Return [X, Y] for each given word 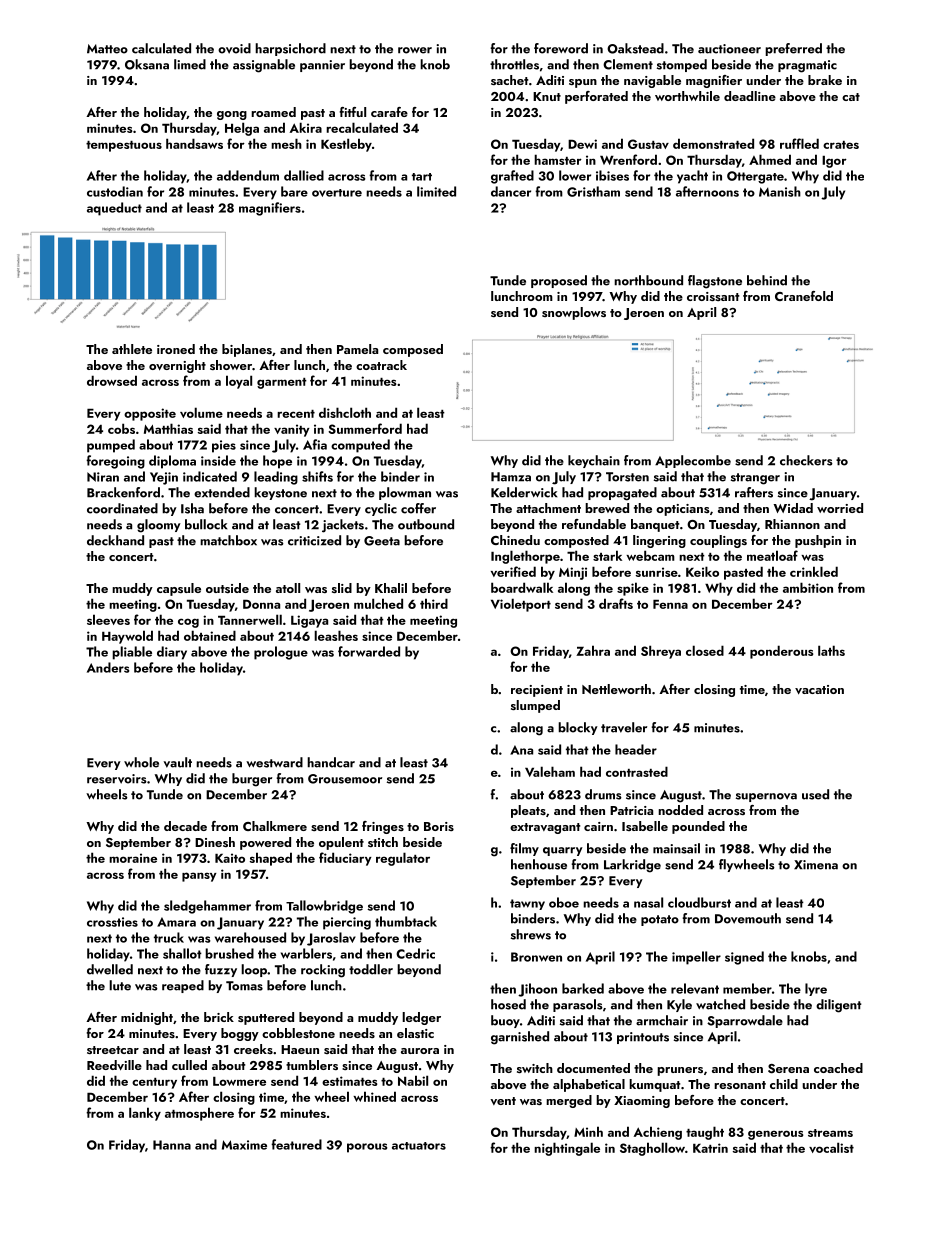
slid [342, 588]
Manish [780, 191]
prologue [281, 653]
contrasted [637, 771]
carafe [389, 112]
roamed [273, 112]
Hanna [172, 1145]
